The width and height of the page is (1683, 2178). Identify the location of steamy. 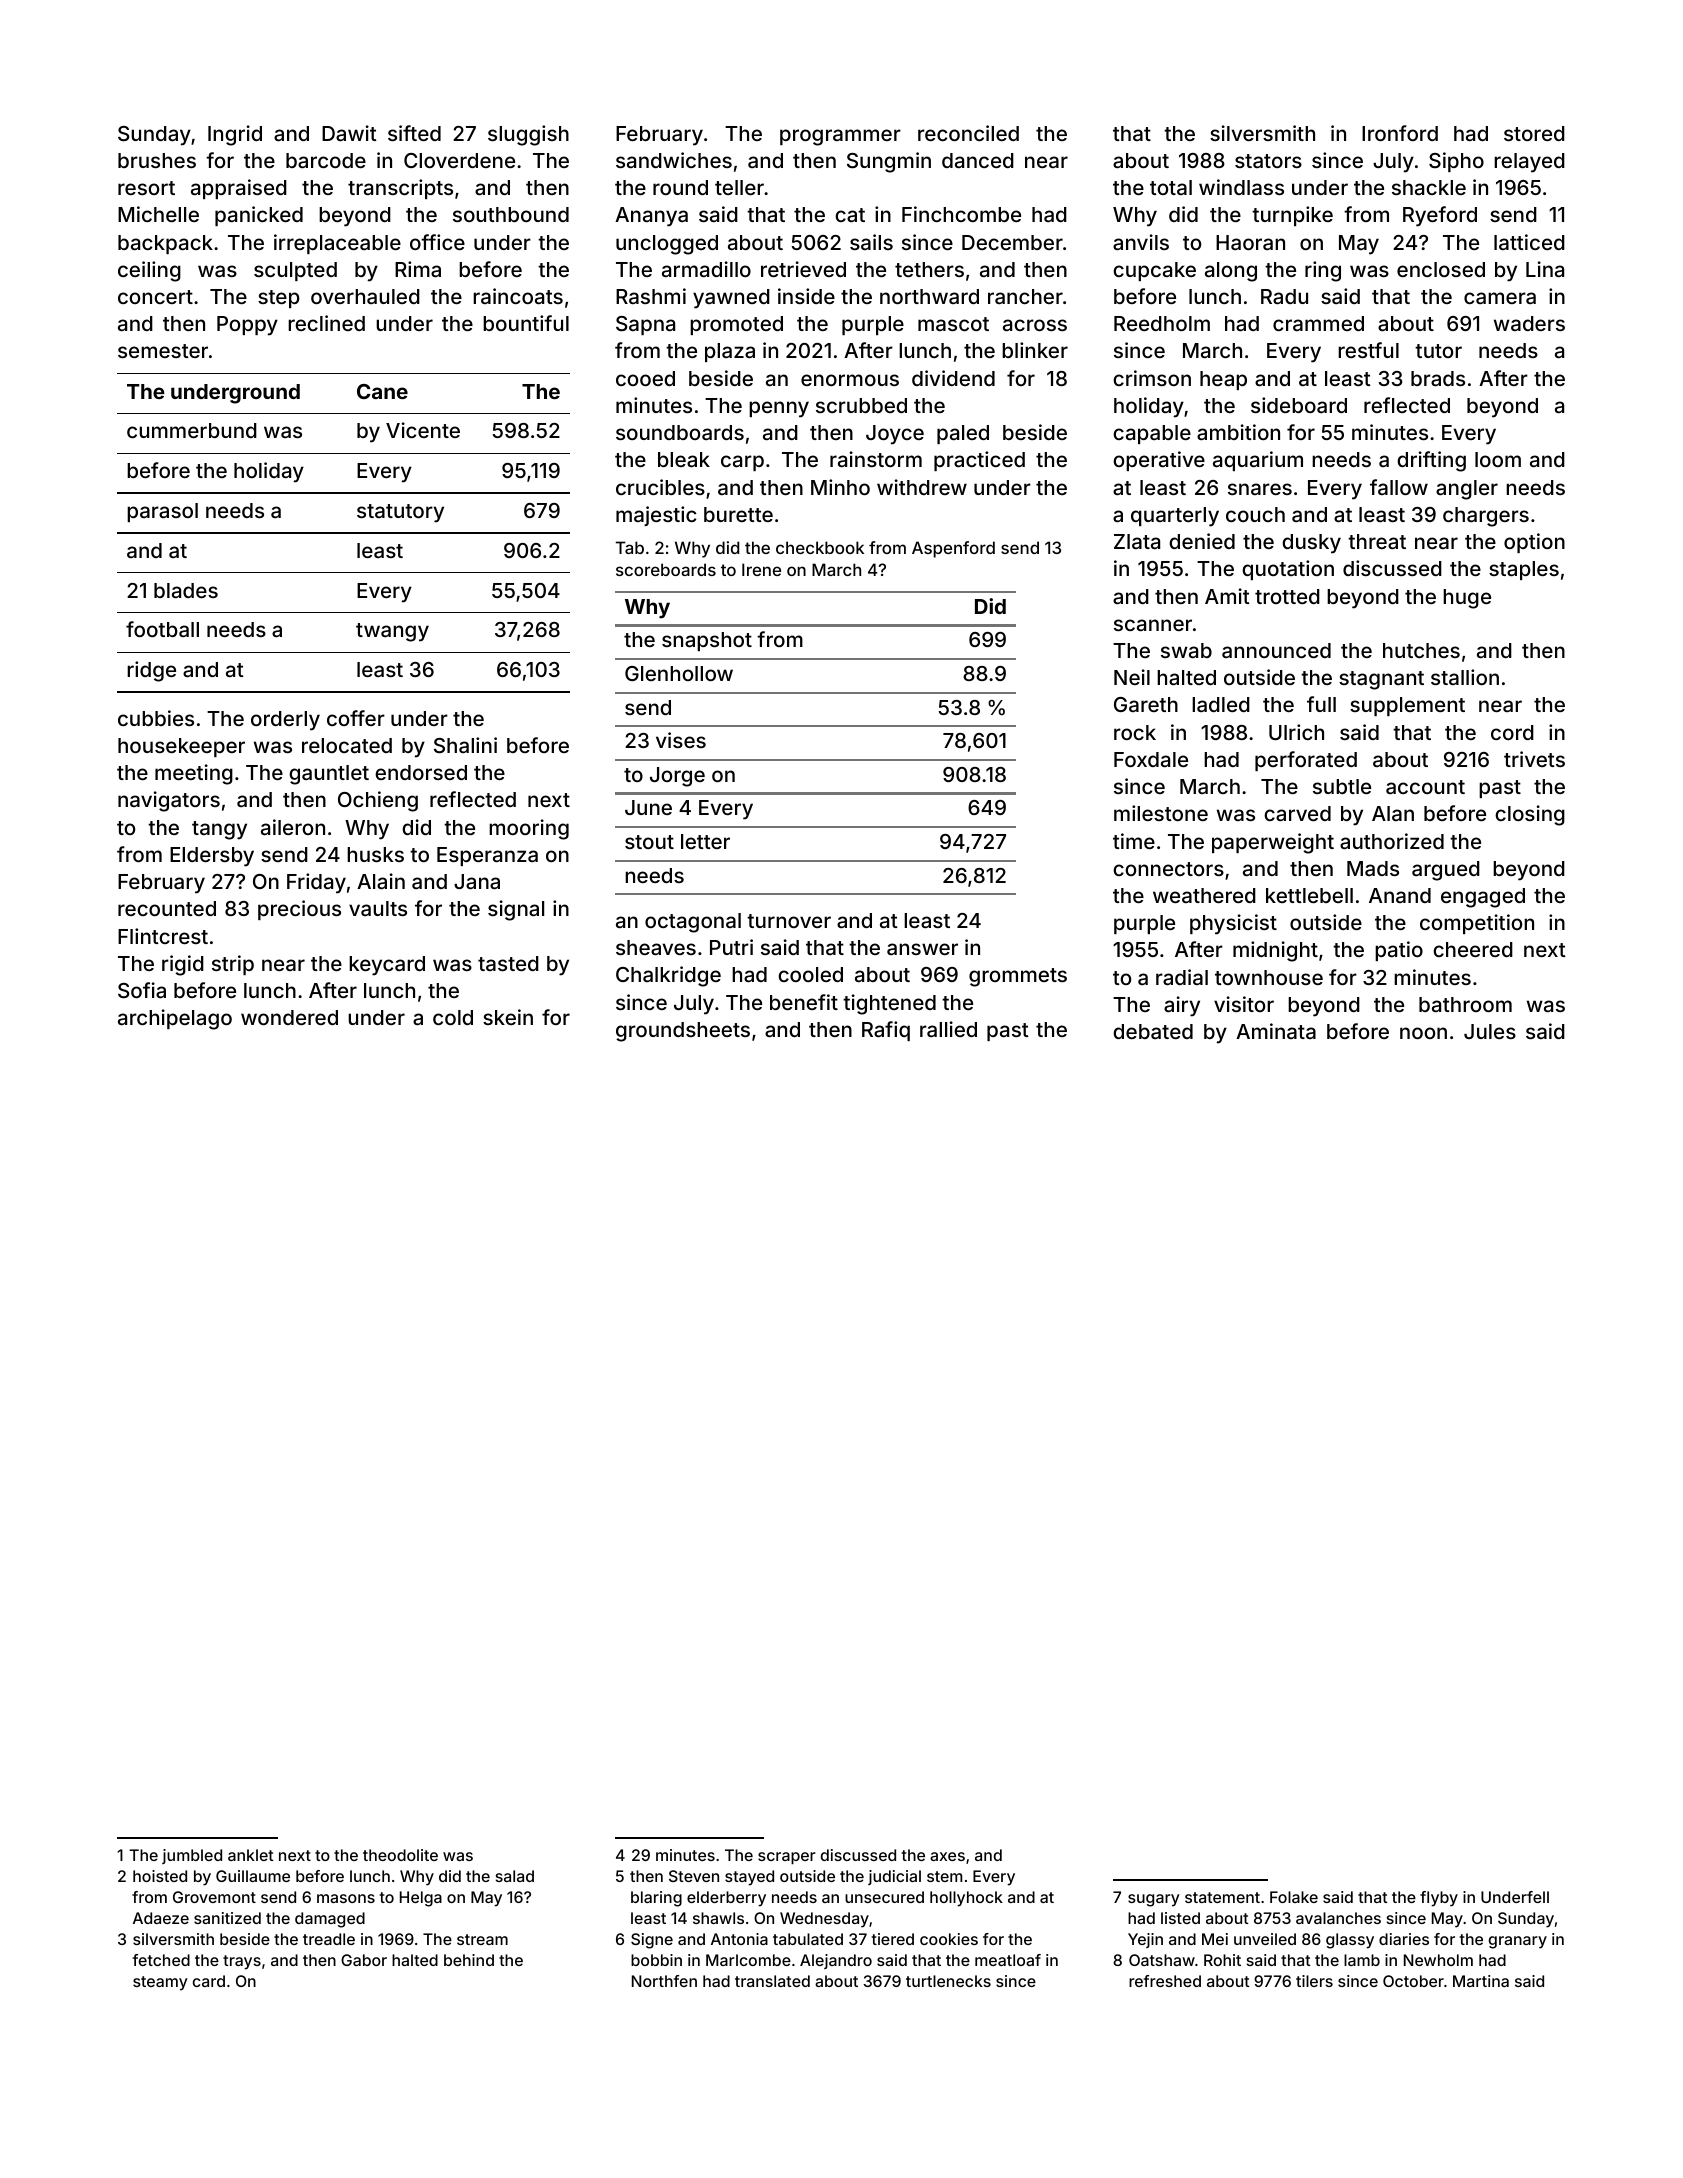
(160, 1983).
